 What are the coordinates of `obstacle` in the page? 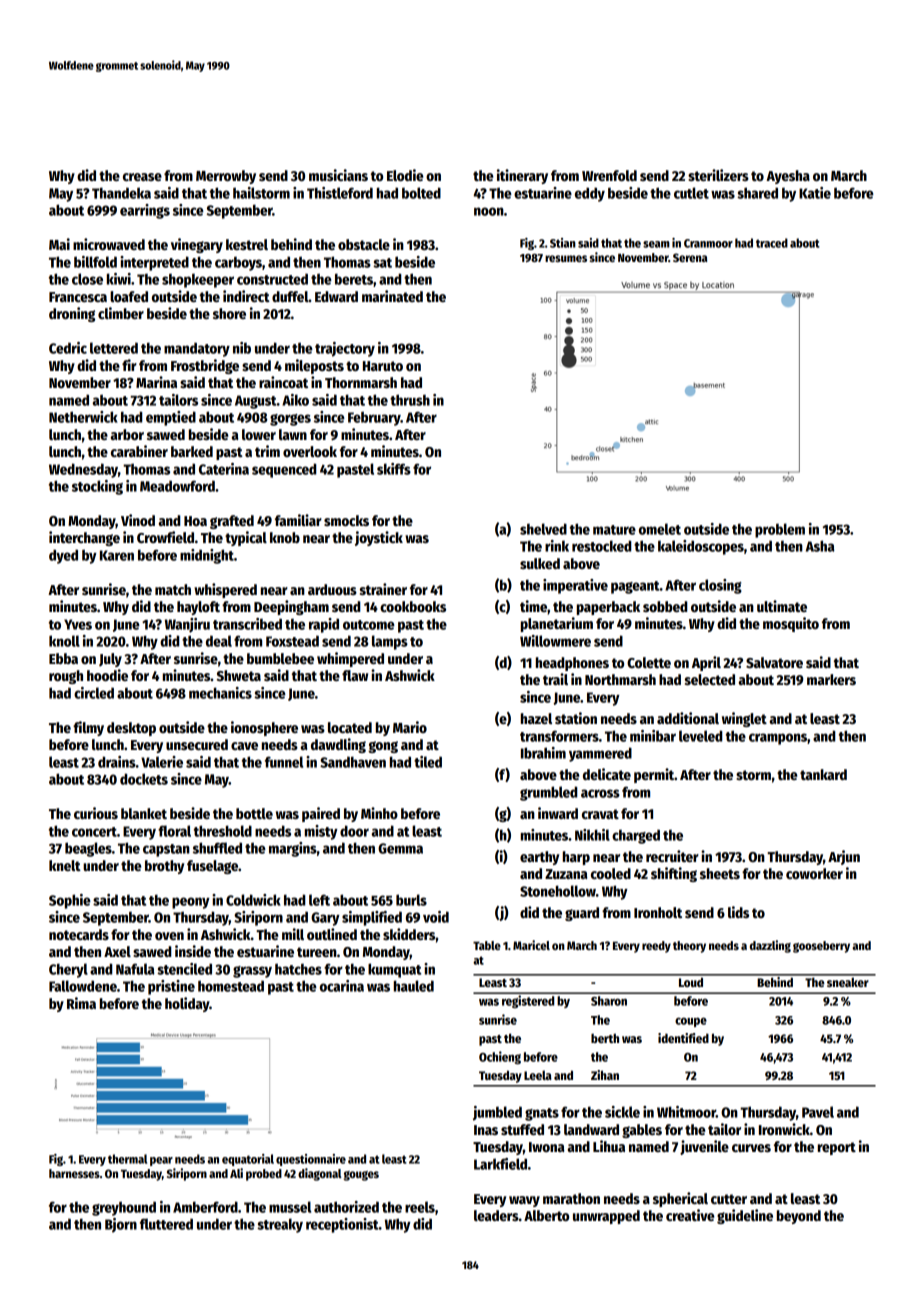 It's located at (364, 244).
